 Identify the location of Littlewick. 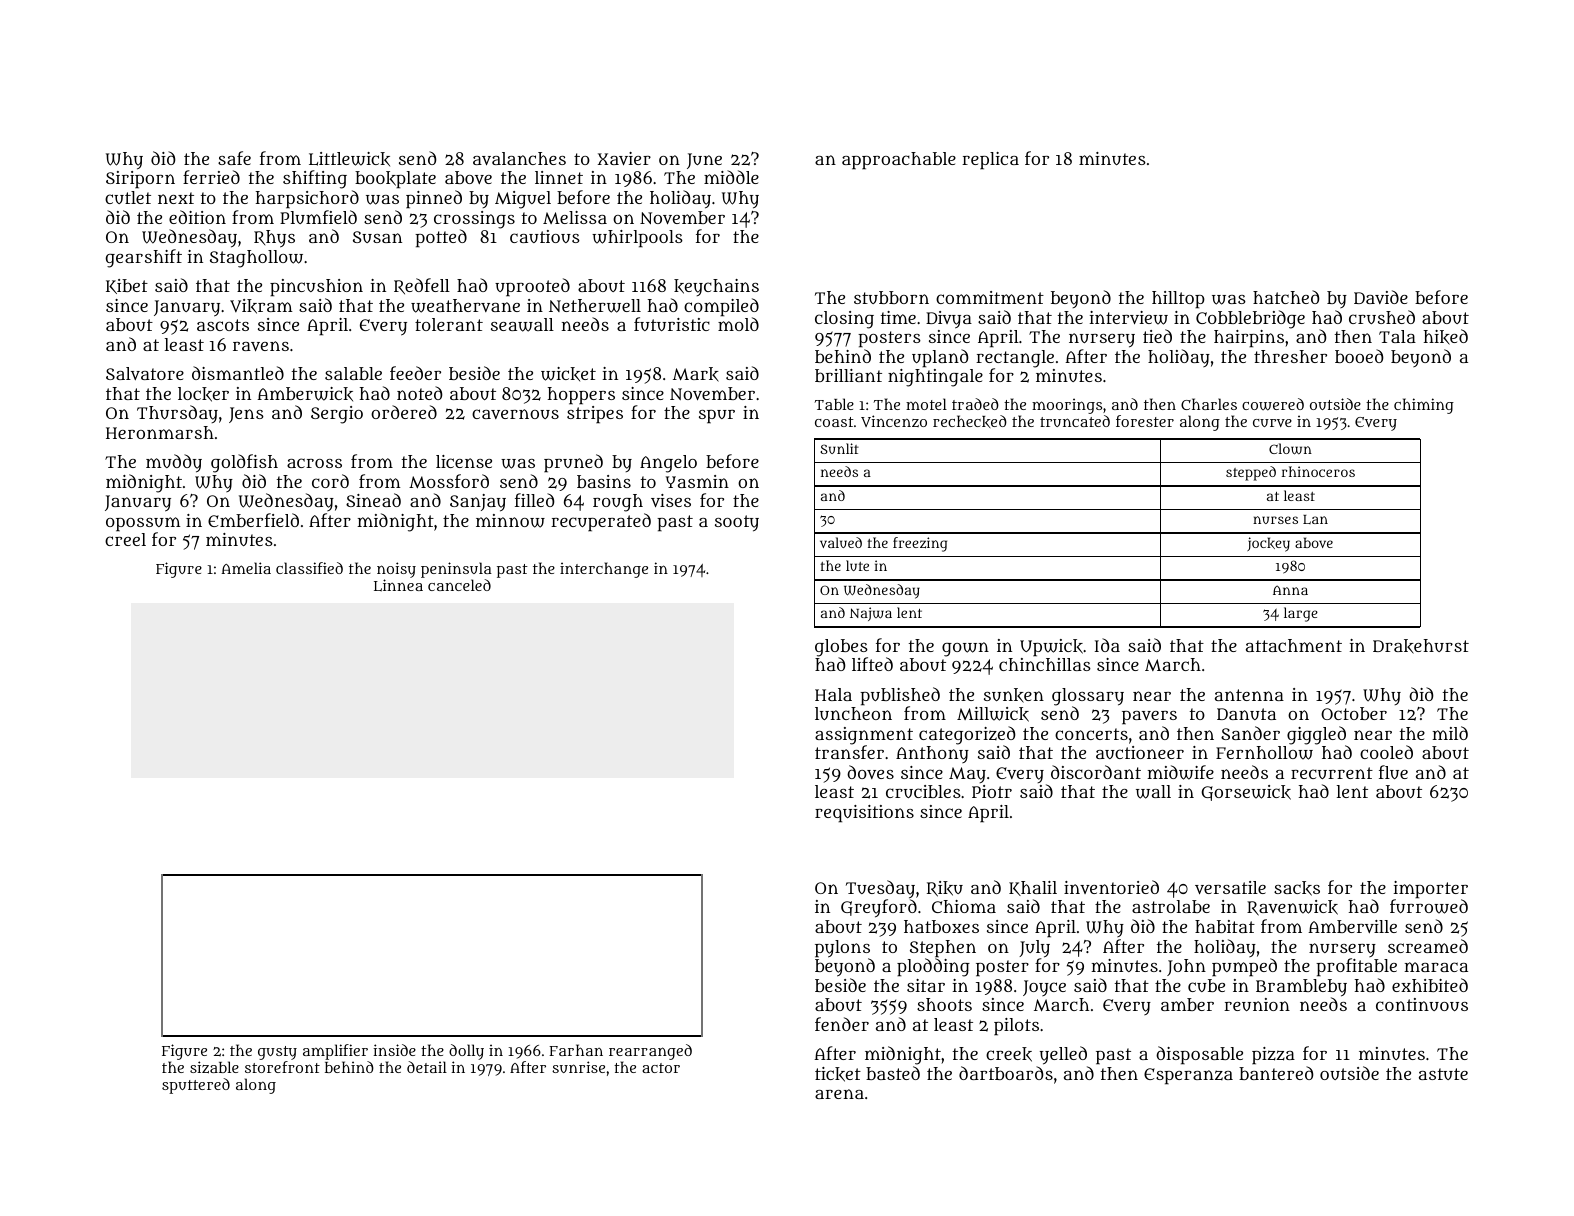
(349, 159).
